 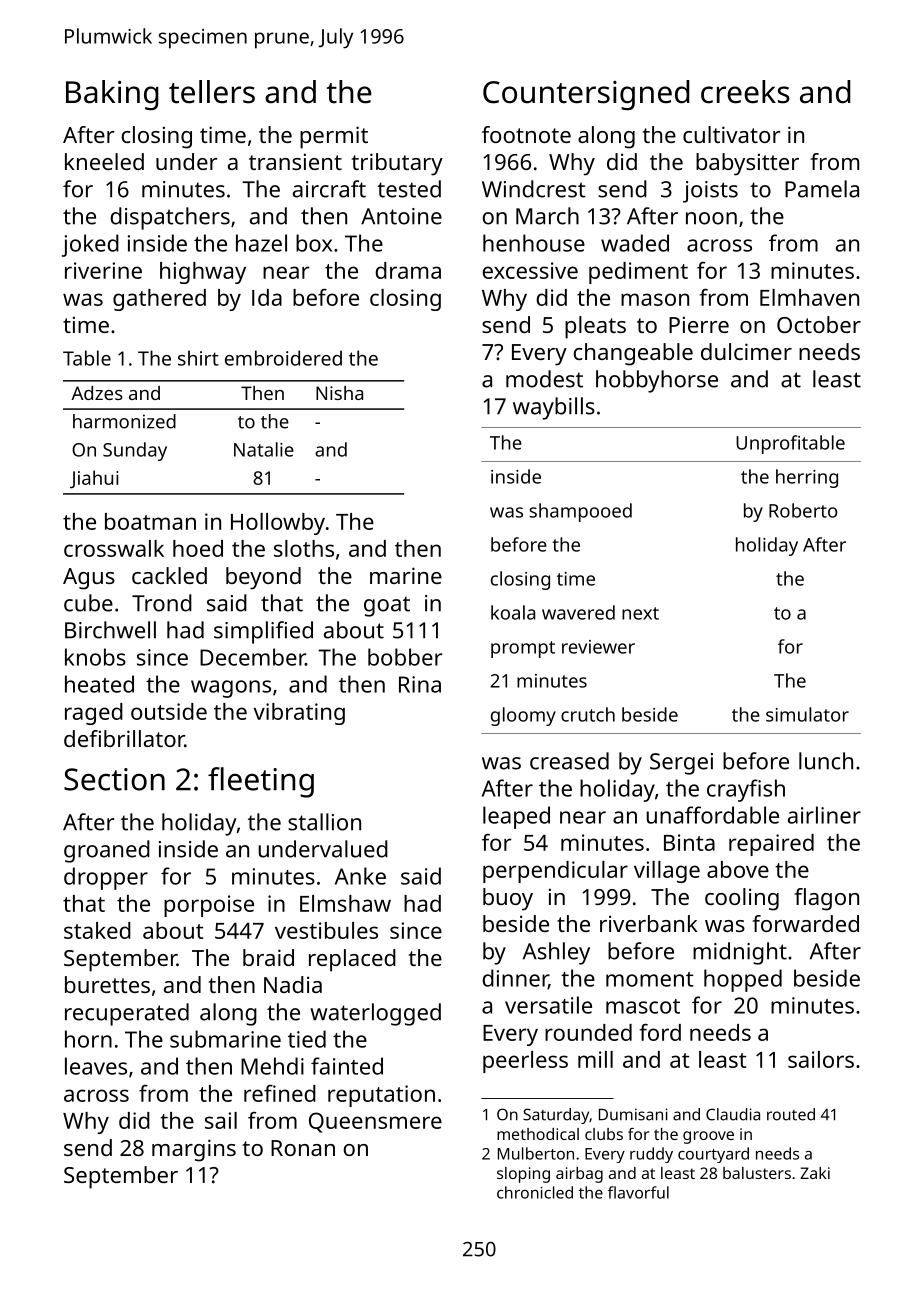 What do you see at coordinates (523, 716) in the page?
I see `gloomy` at bounding box center [523, 716].
